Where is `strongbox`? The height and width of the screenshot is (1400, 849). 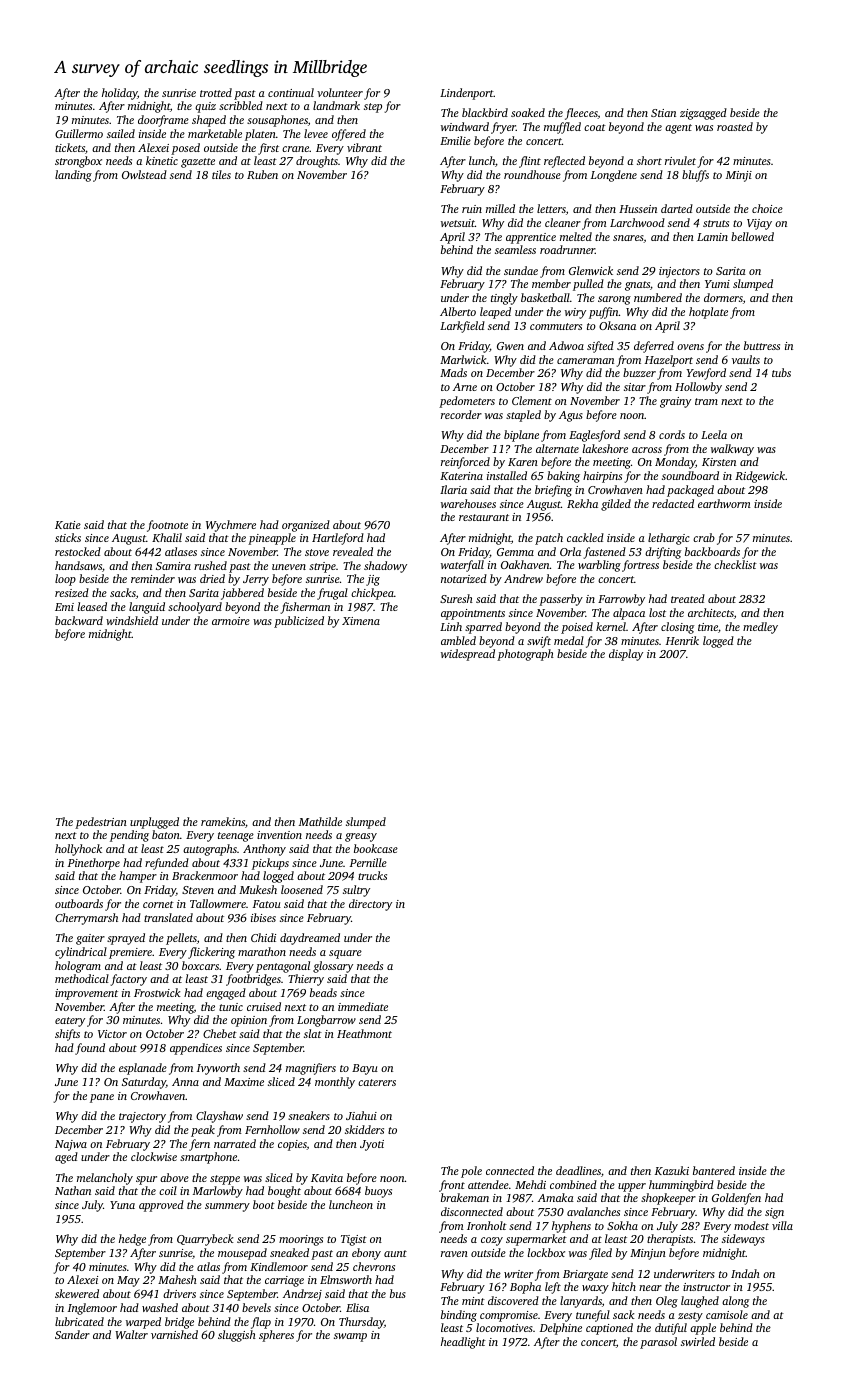
strongbox is located at coordinates (78, 162).
